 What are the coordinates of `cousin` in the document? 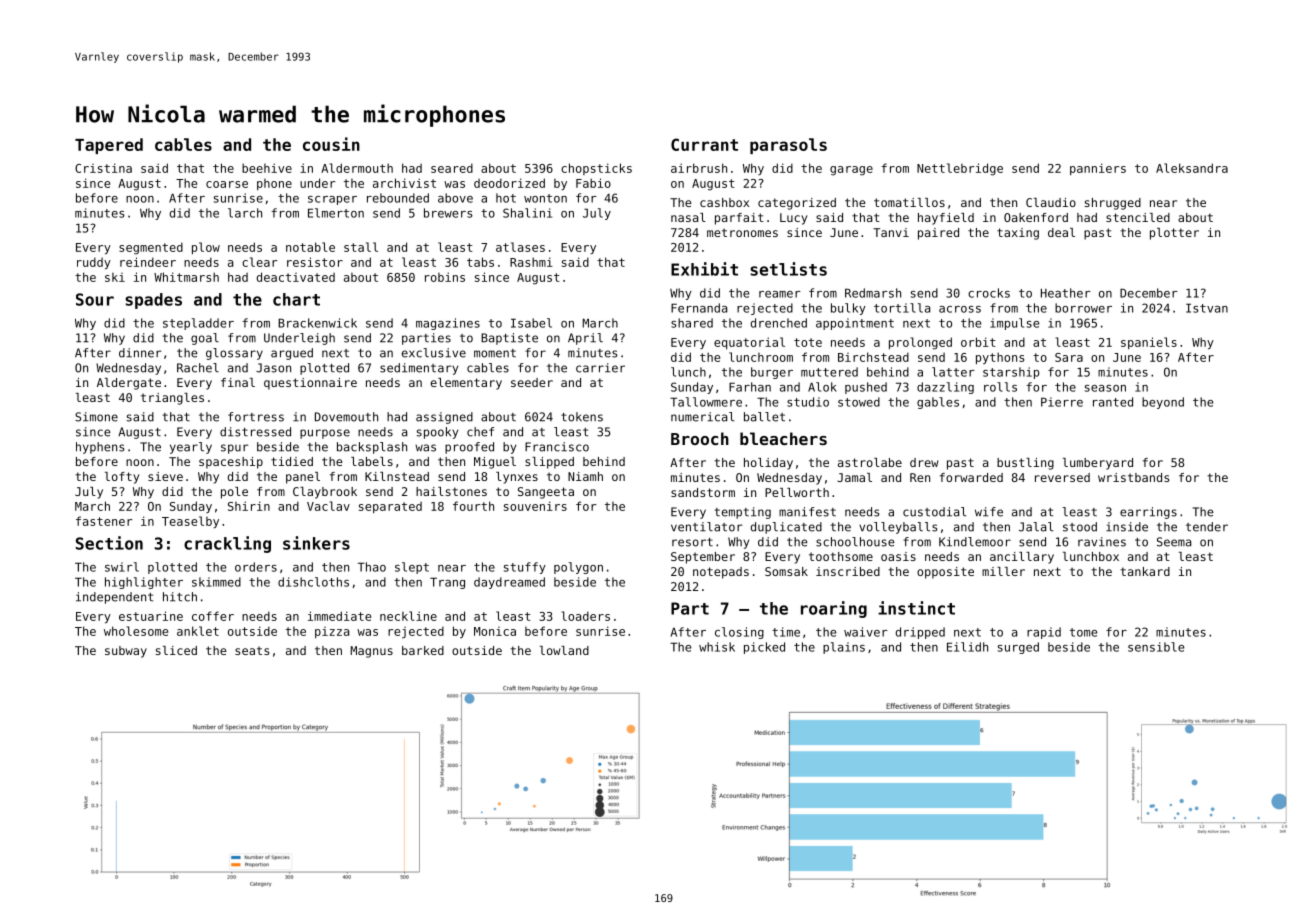 It's located at (331, 144).
